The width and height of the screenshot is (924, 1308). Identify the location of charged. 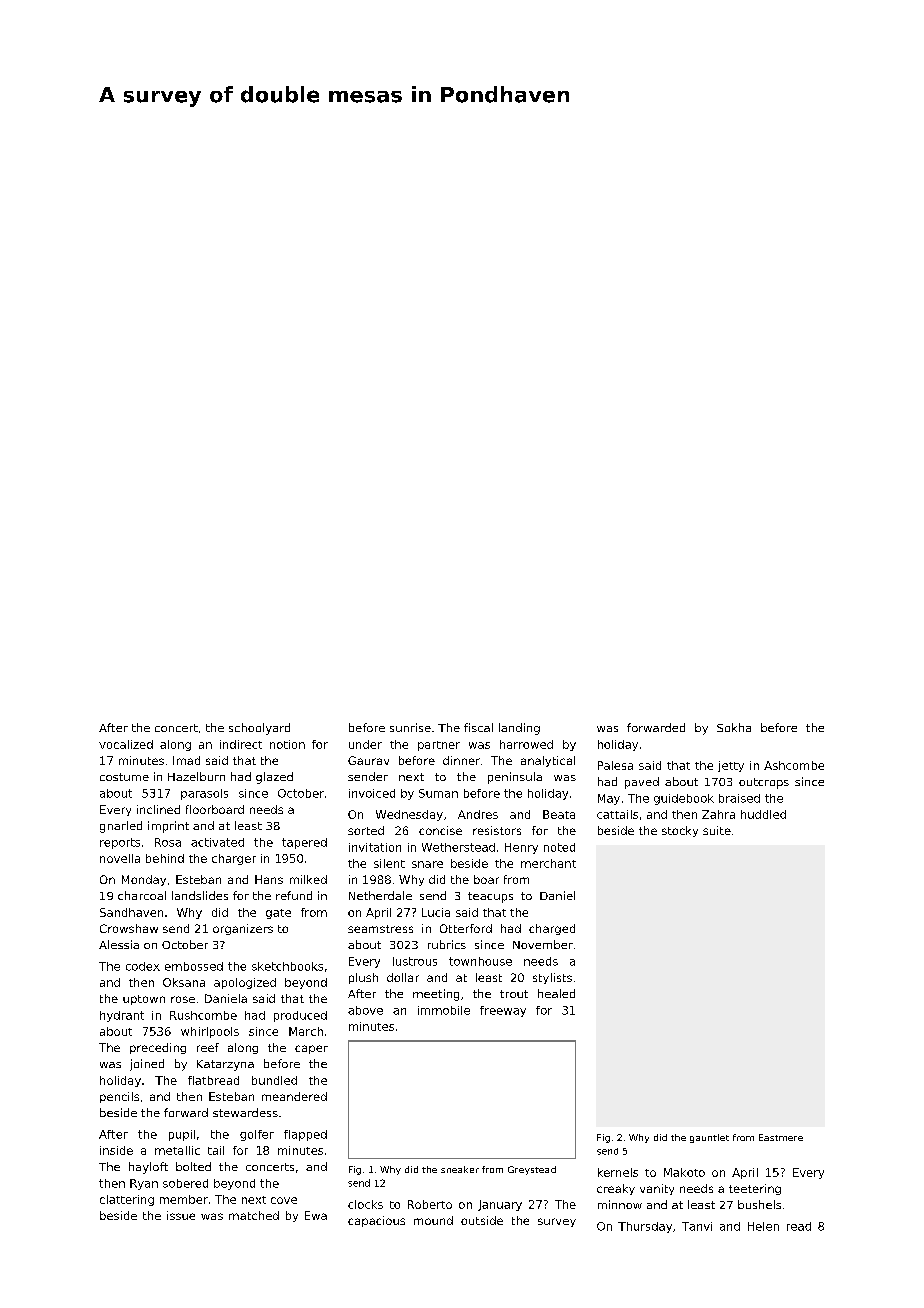
(552, 929).
